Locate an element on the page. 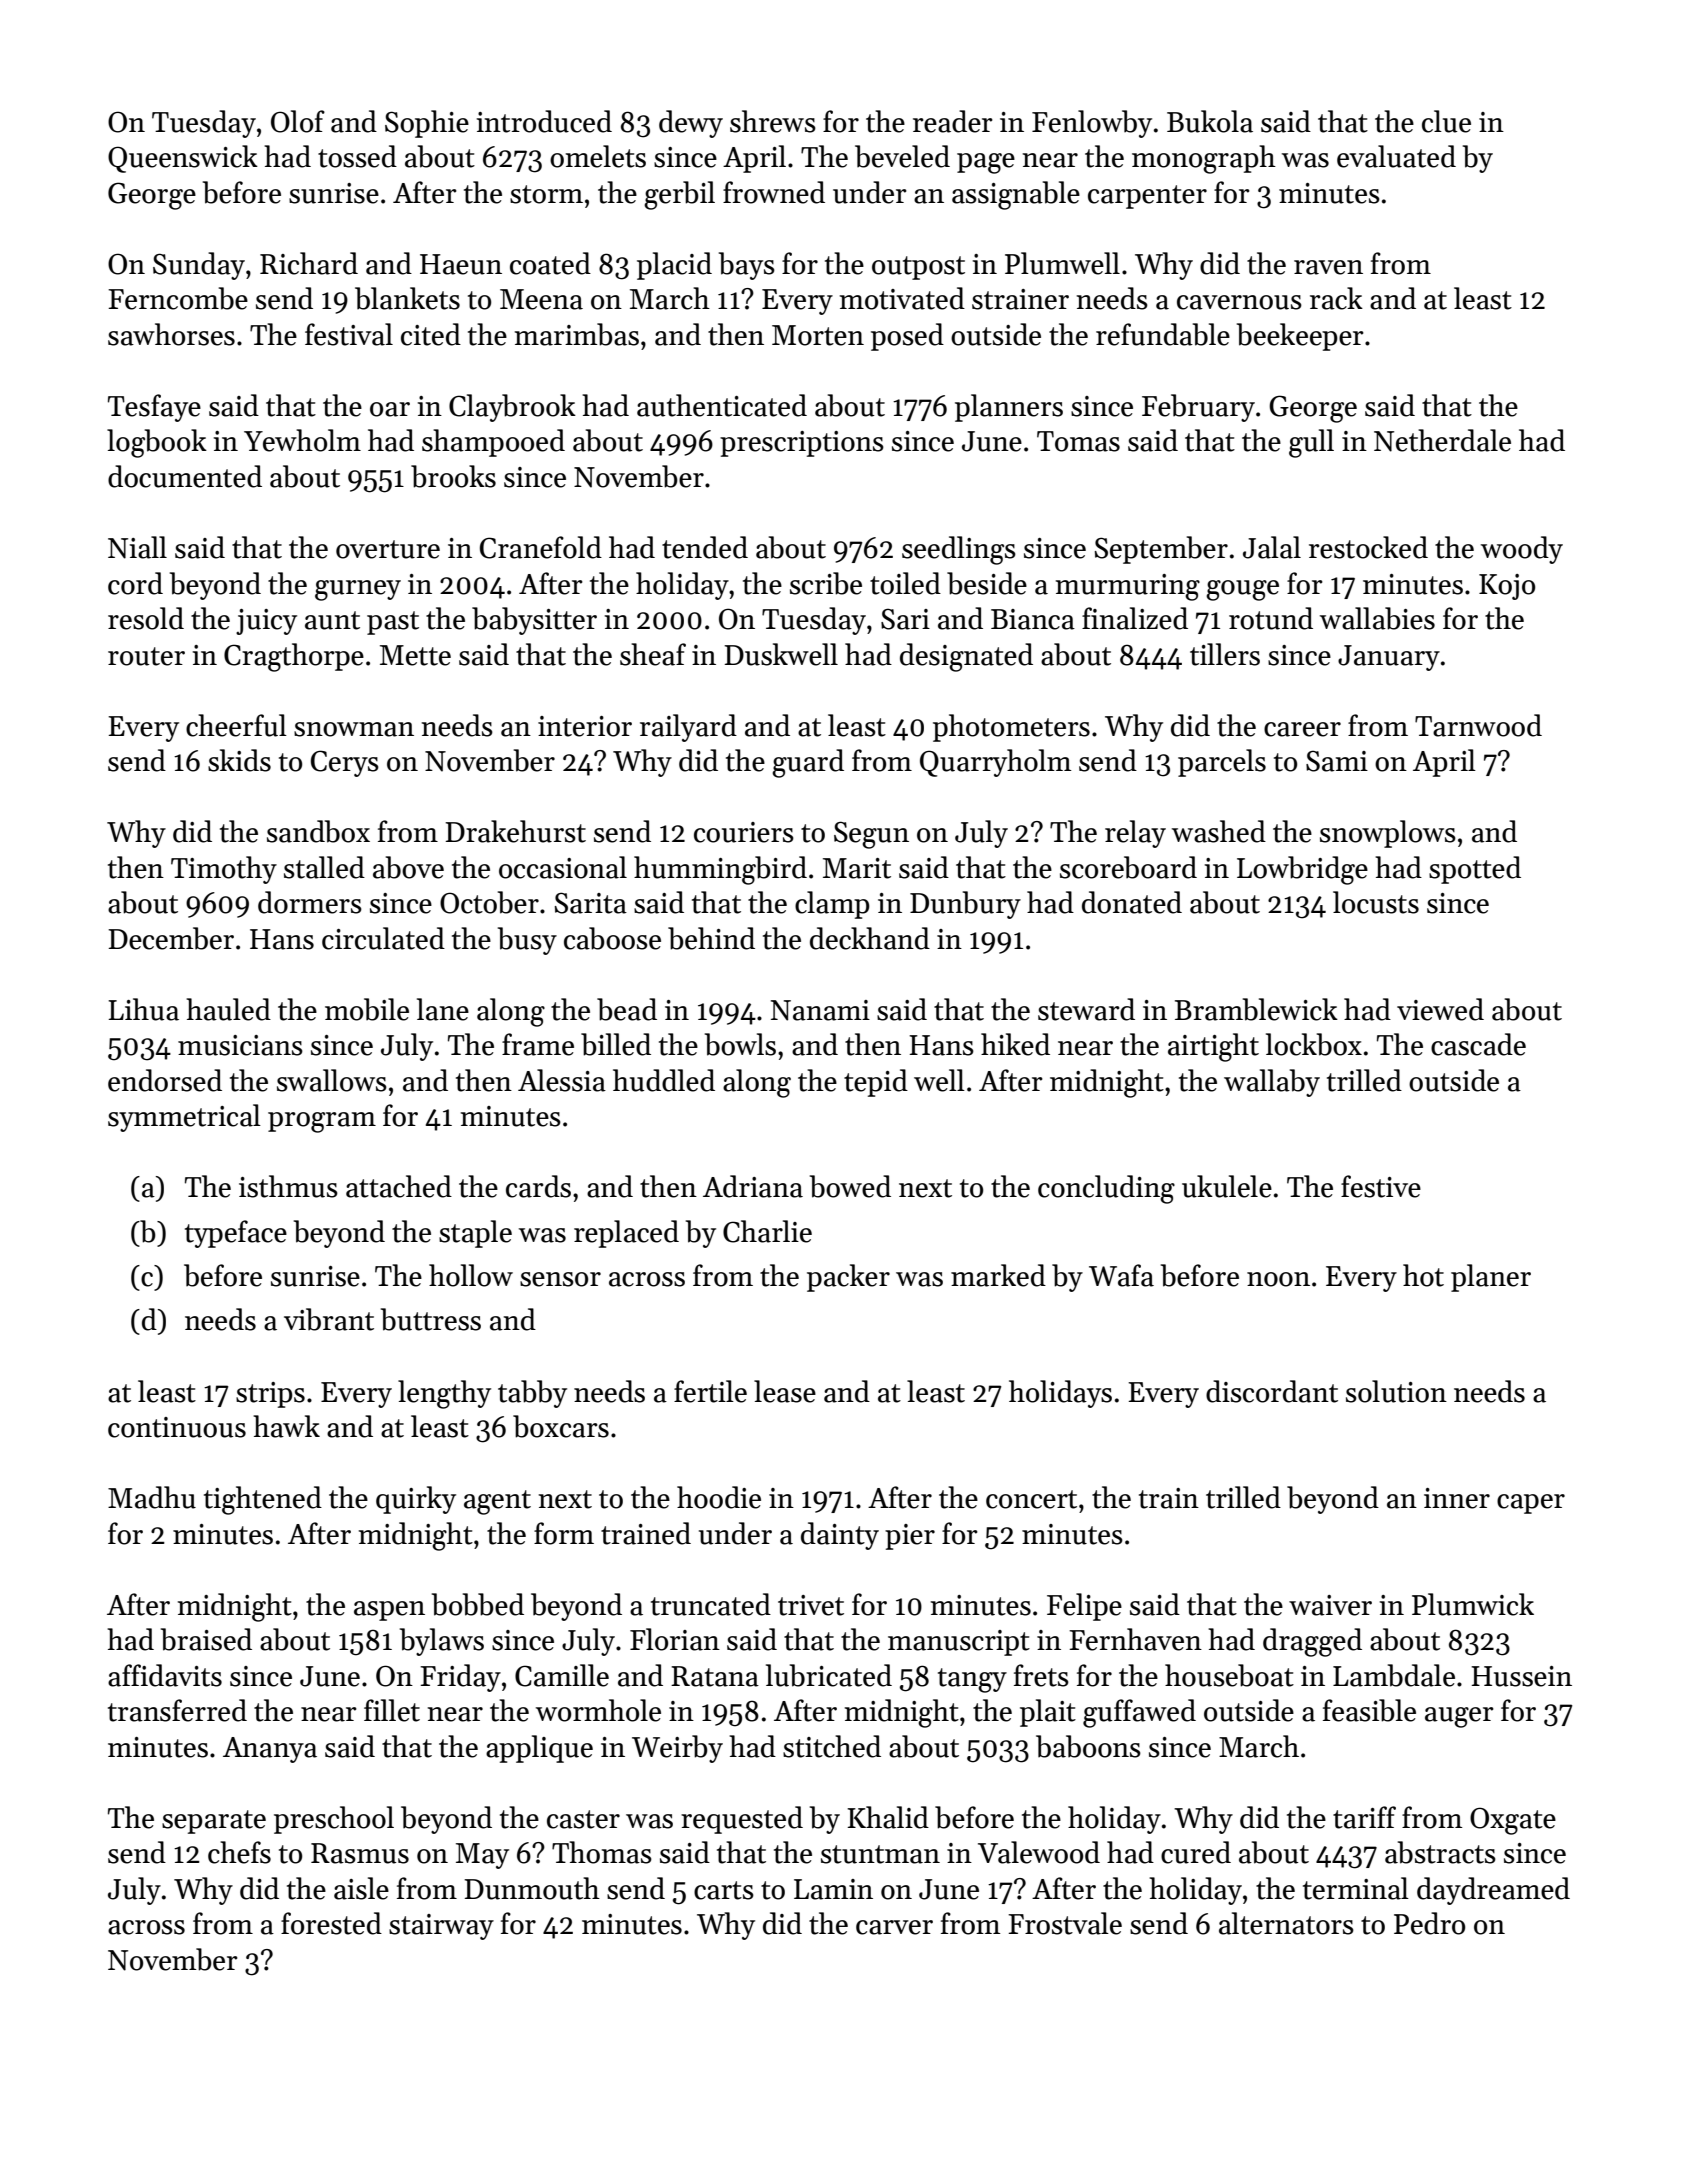  interior is located at coordinates (585, 726).
